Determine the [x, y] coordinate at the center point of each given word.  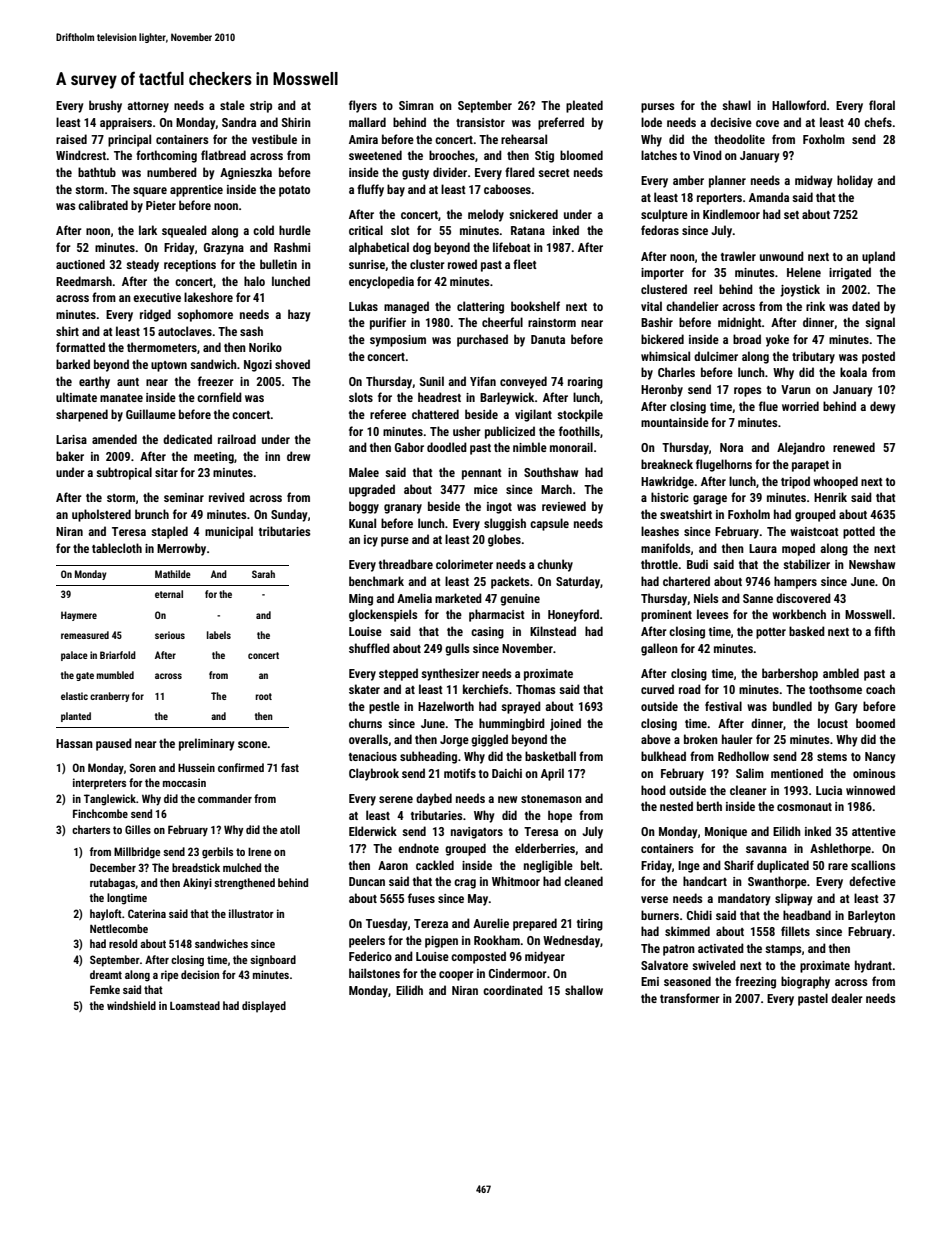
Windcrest [81, 155]
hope [560, 816]
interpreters [99, 784]
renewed [854, 447]
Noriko [265, 347]
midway [814, 181]
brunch [152, 514]
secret [554, 173]
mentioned [797, 773]
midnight [740, 323]
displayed [264, 1007]
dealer [847, 998]
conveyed [523, 382]
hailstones [374, 973]
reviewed [564, 506]
